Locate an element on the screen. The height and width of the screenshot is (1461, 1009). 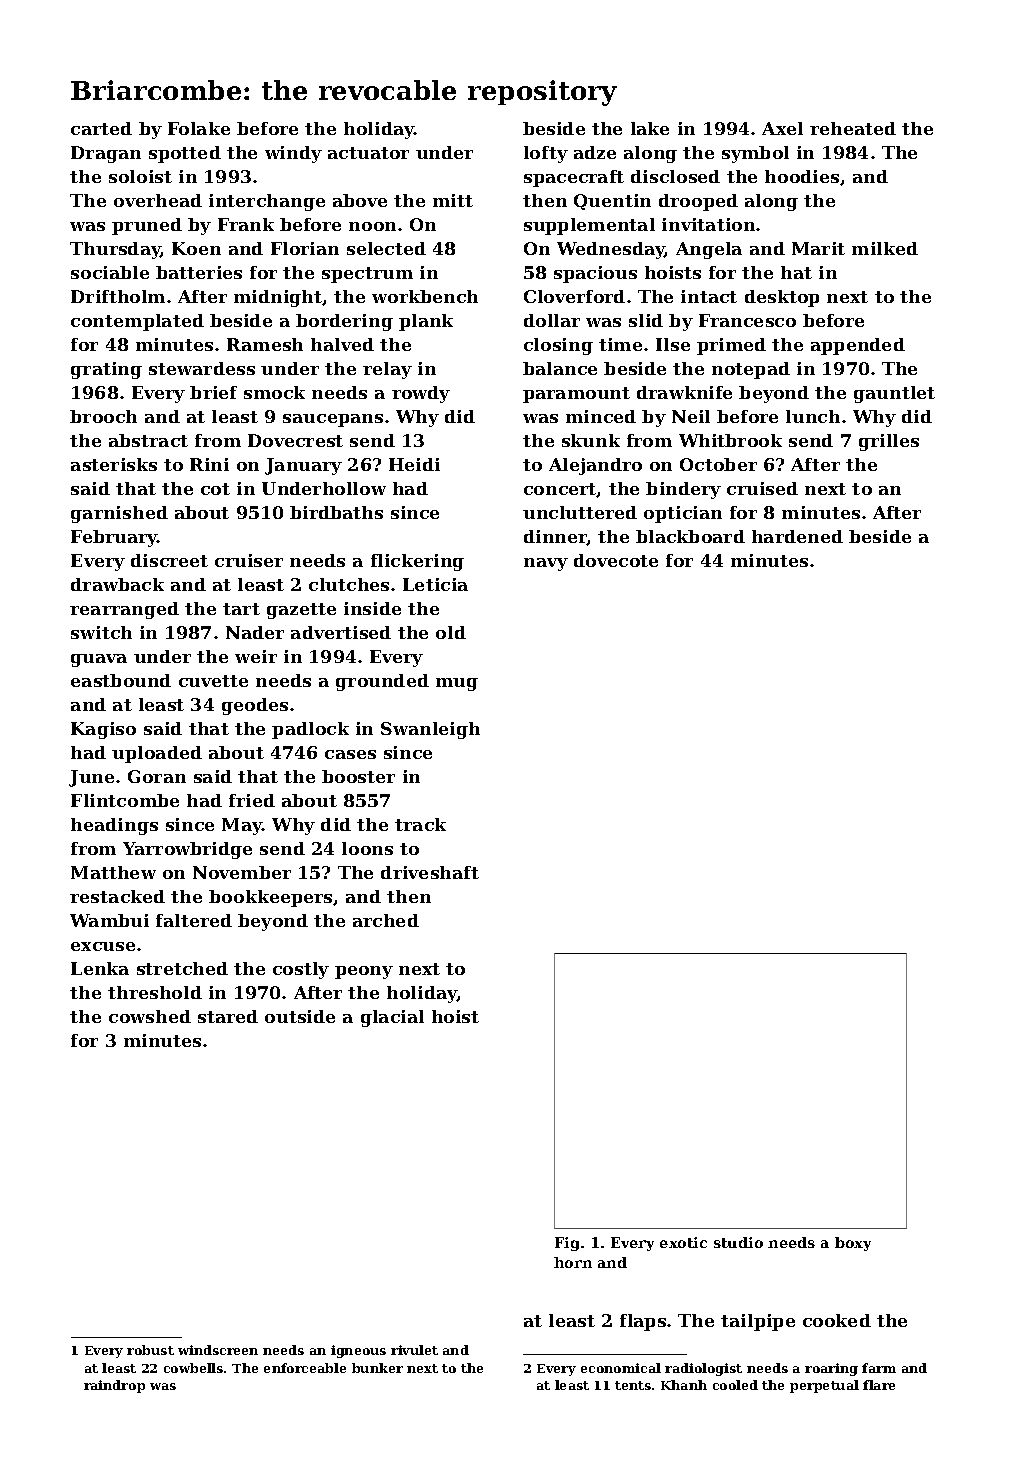
mitt is located at coordinates (453, 200).
